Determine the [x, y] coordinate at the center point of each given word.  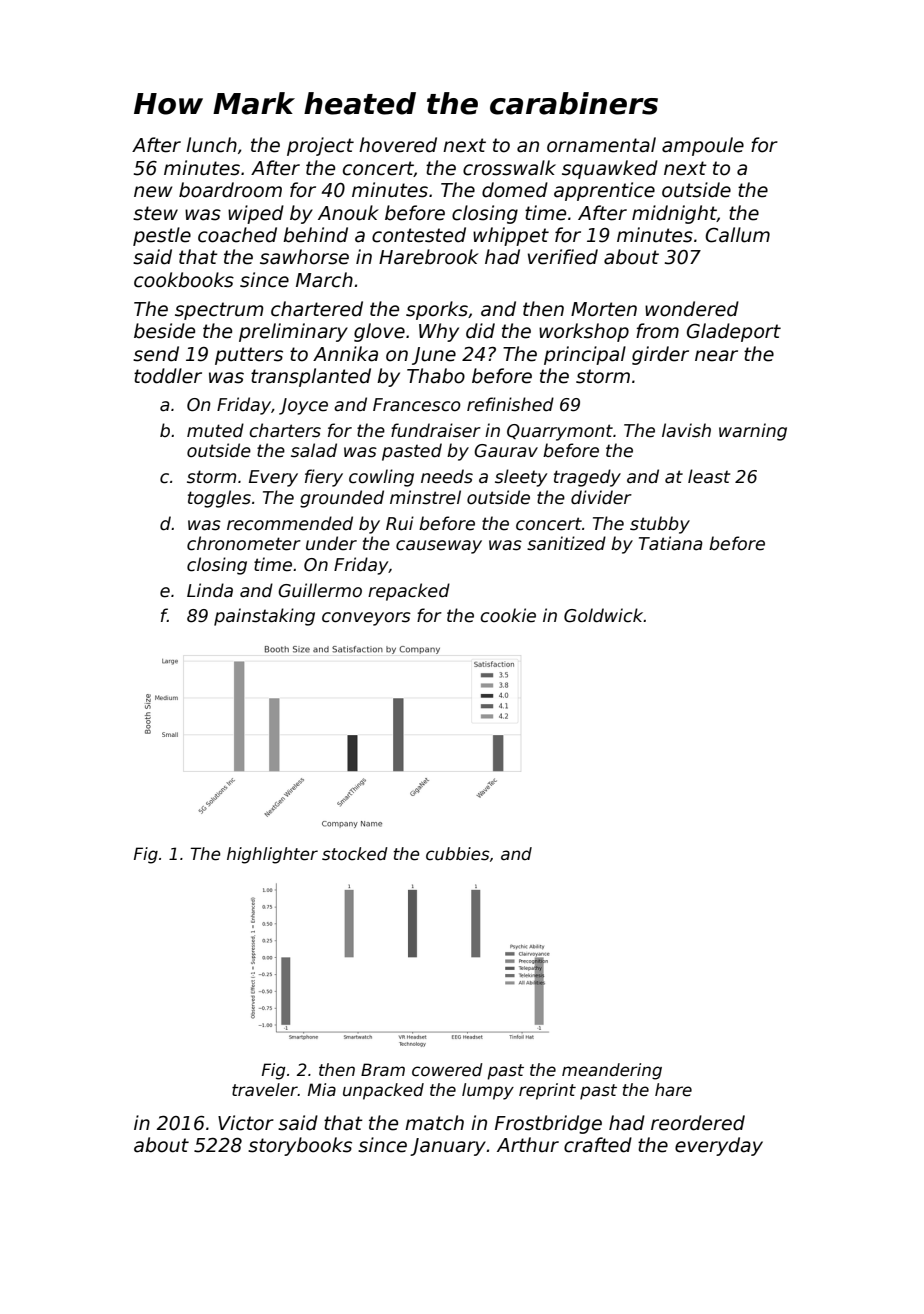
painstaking [264, 617]
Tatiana [671, 543]
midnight [674, 214]
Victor [246, 1123]
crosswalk [509, 168]
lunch [211, 145]
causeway [439, 547]
